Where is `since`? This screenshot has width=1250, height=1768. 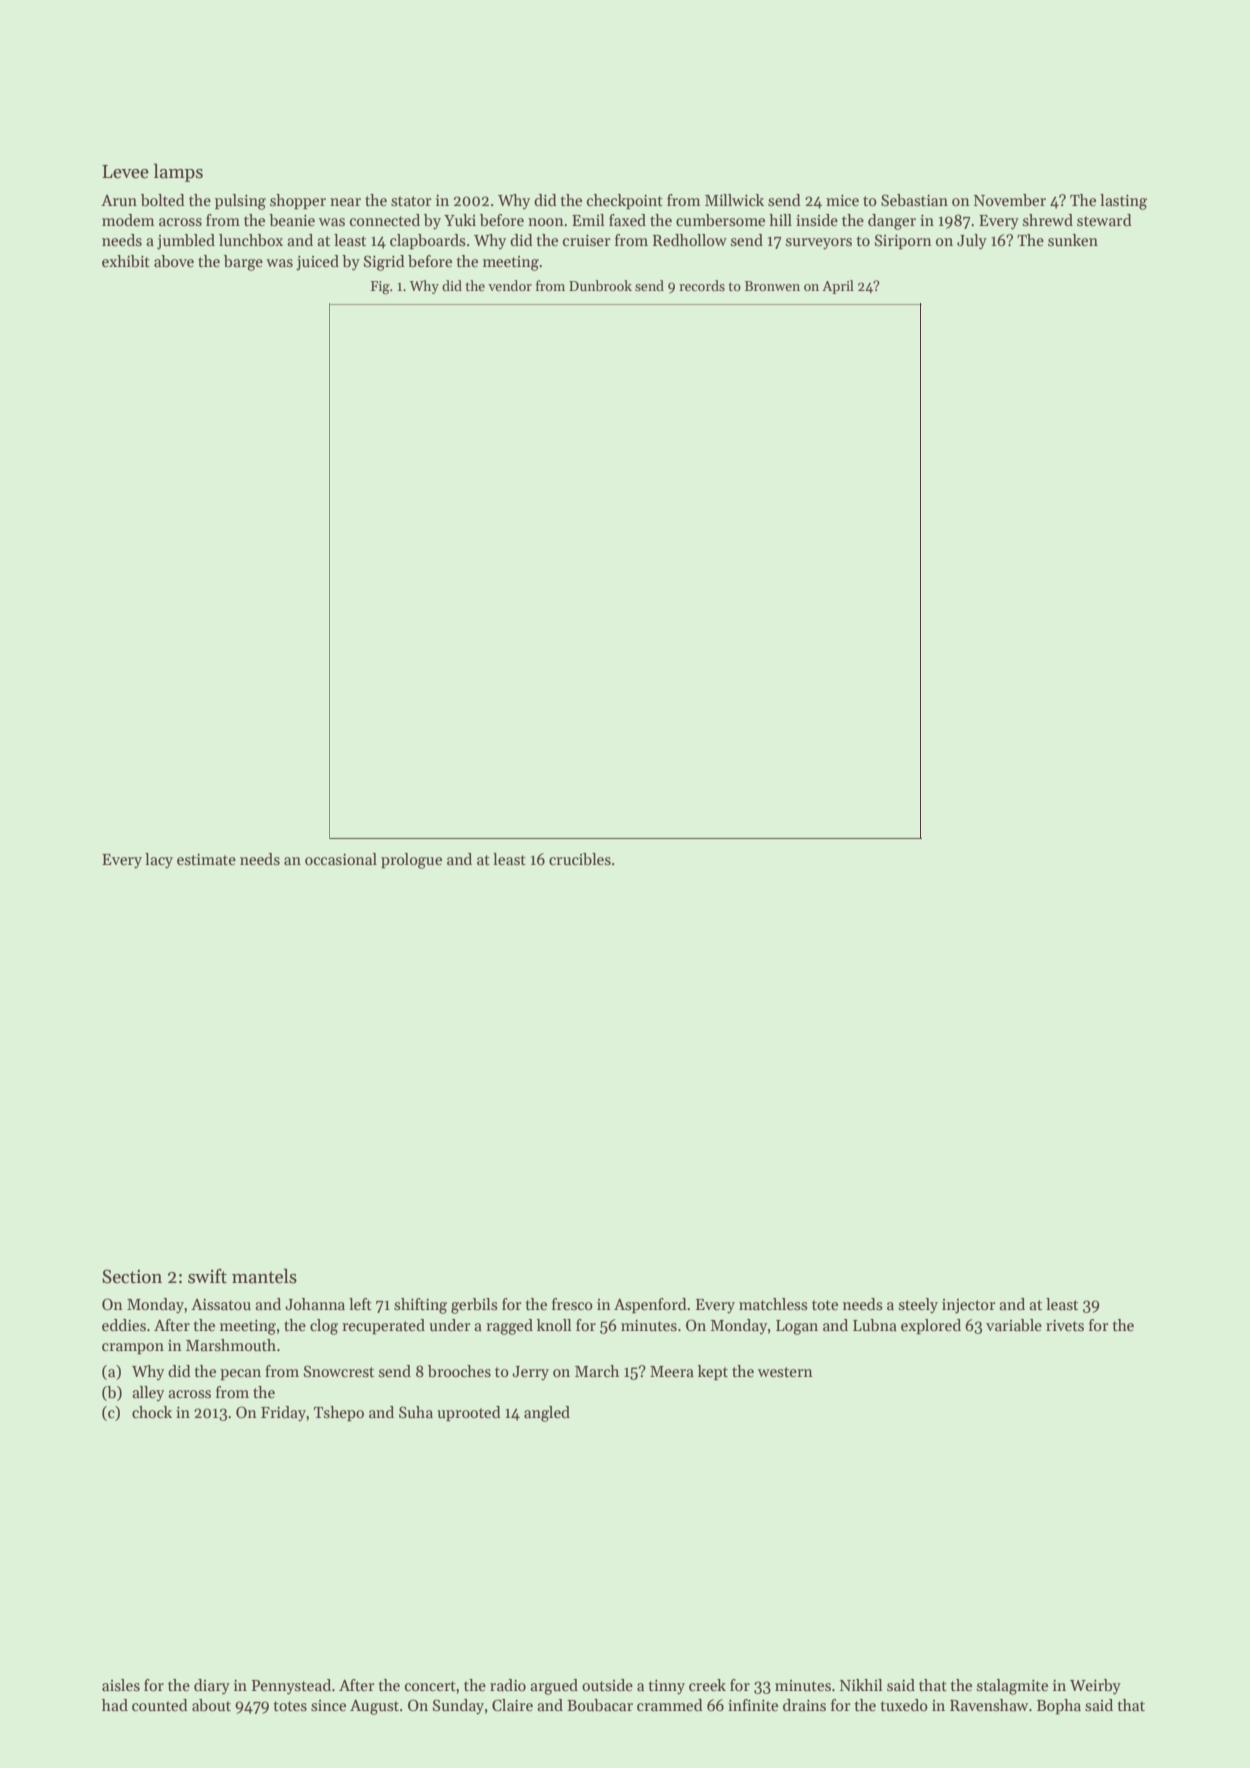 since is located at coordinates (328, 1706).
